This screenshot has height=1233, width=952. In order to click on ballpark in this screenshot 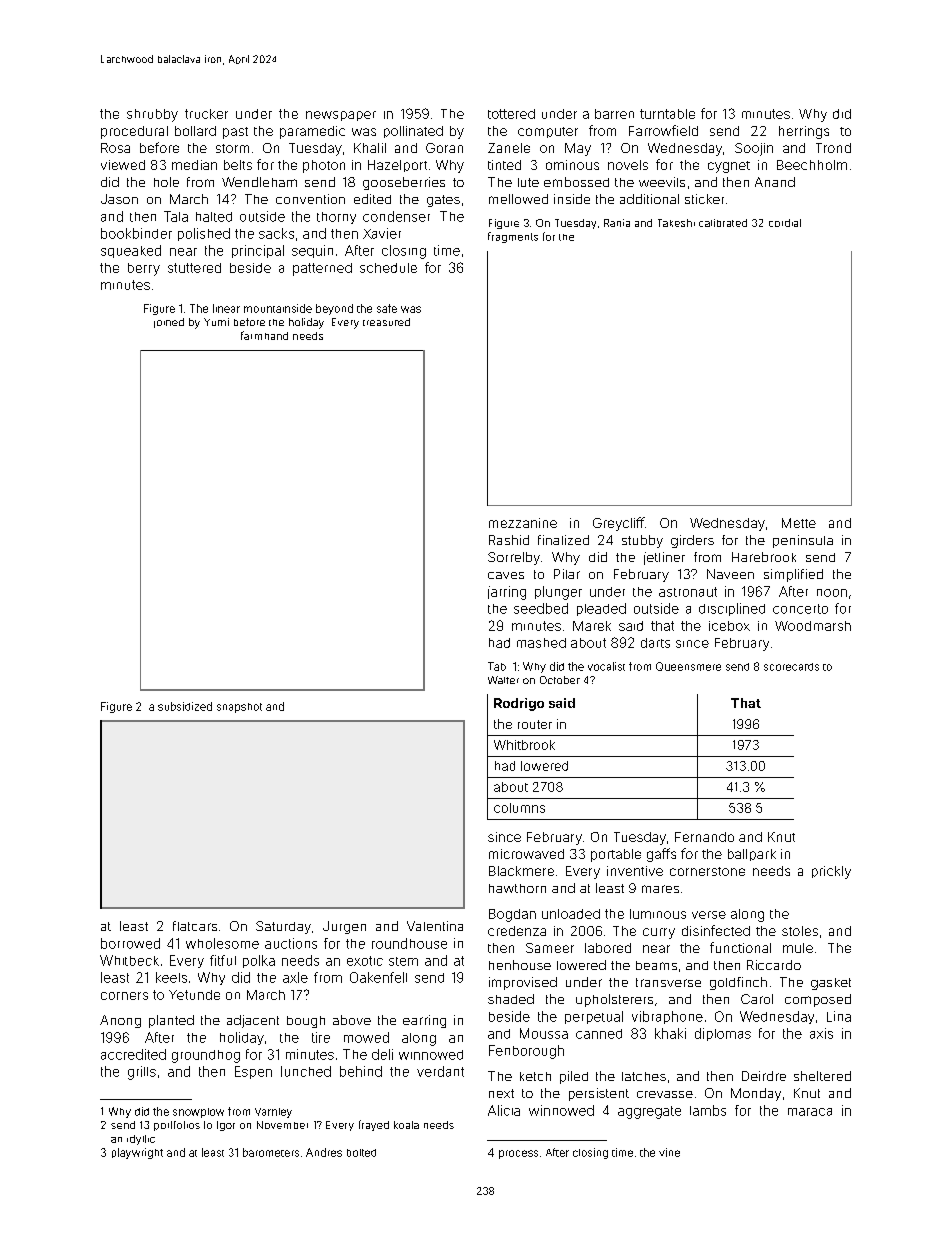, I will do `click(752, 855)`.
